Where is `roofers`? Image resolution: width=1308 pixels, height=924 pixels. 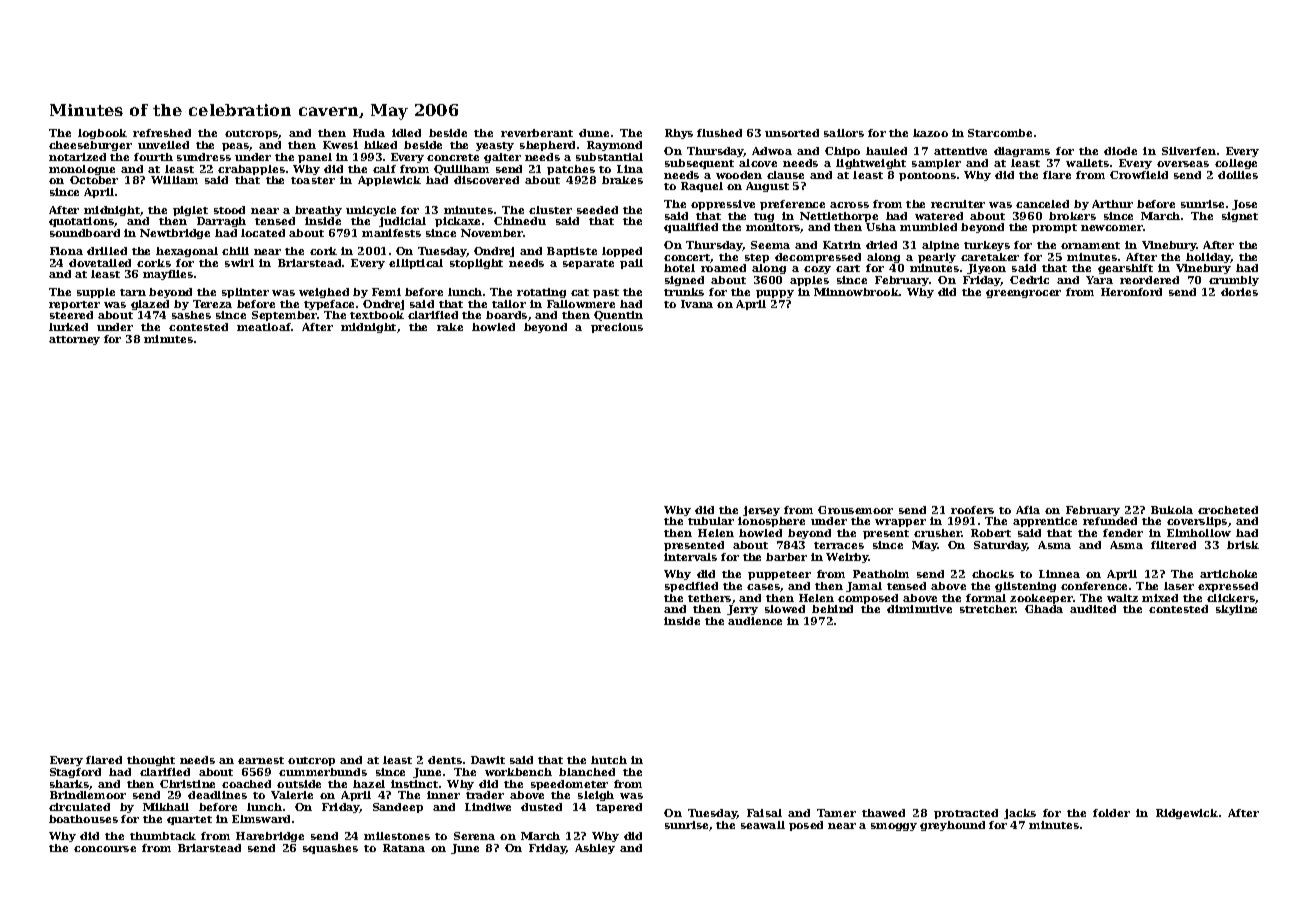
roofers is located at coordinates (972, 510).
